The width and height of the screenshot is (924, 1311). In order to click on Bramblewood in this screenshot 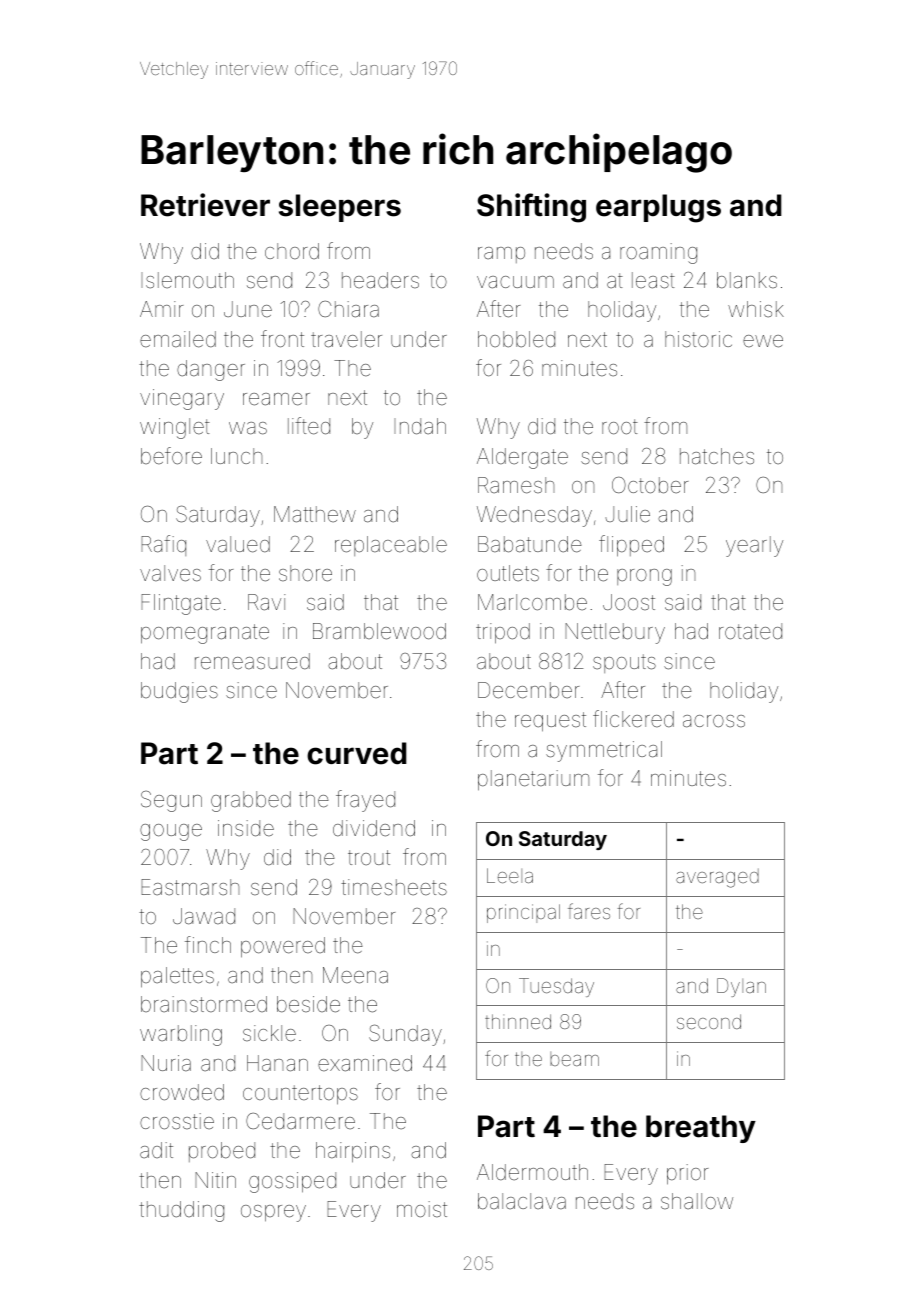, I will do `click(379, 631)`.
